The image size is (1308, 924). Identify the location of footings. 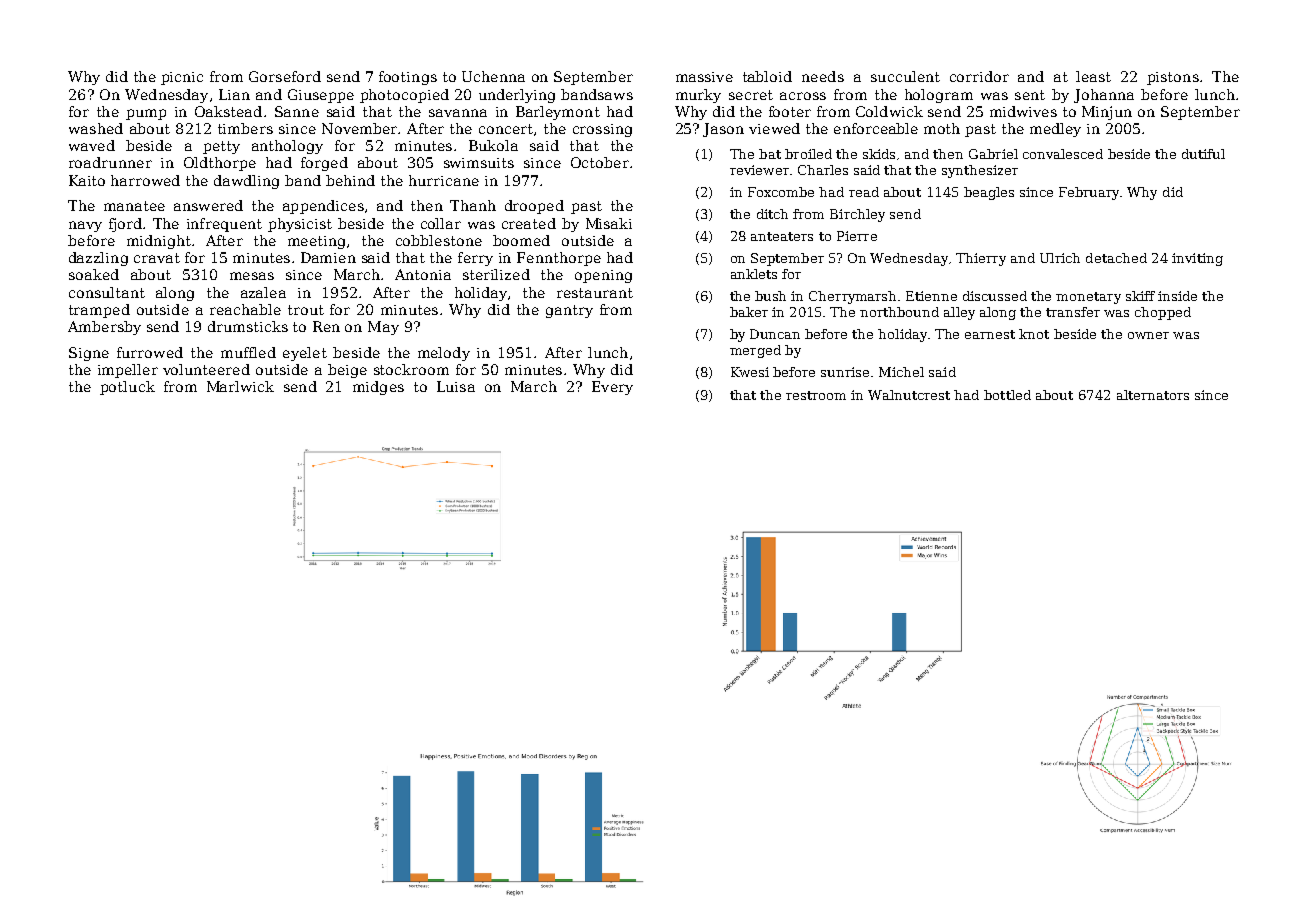
(408, 78).
